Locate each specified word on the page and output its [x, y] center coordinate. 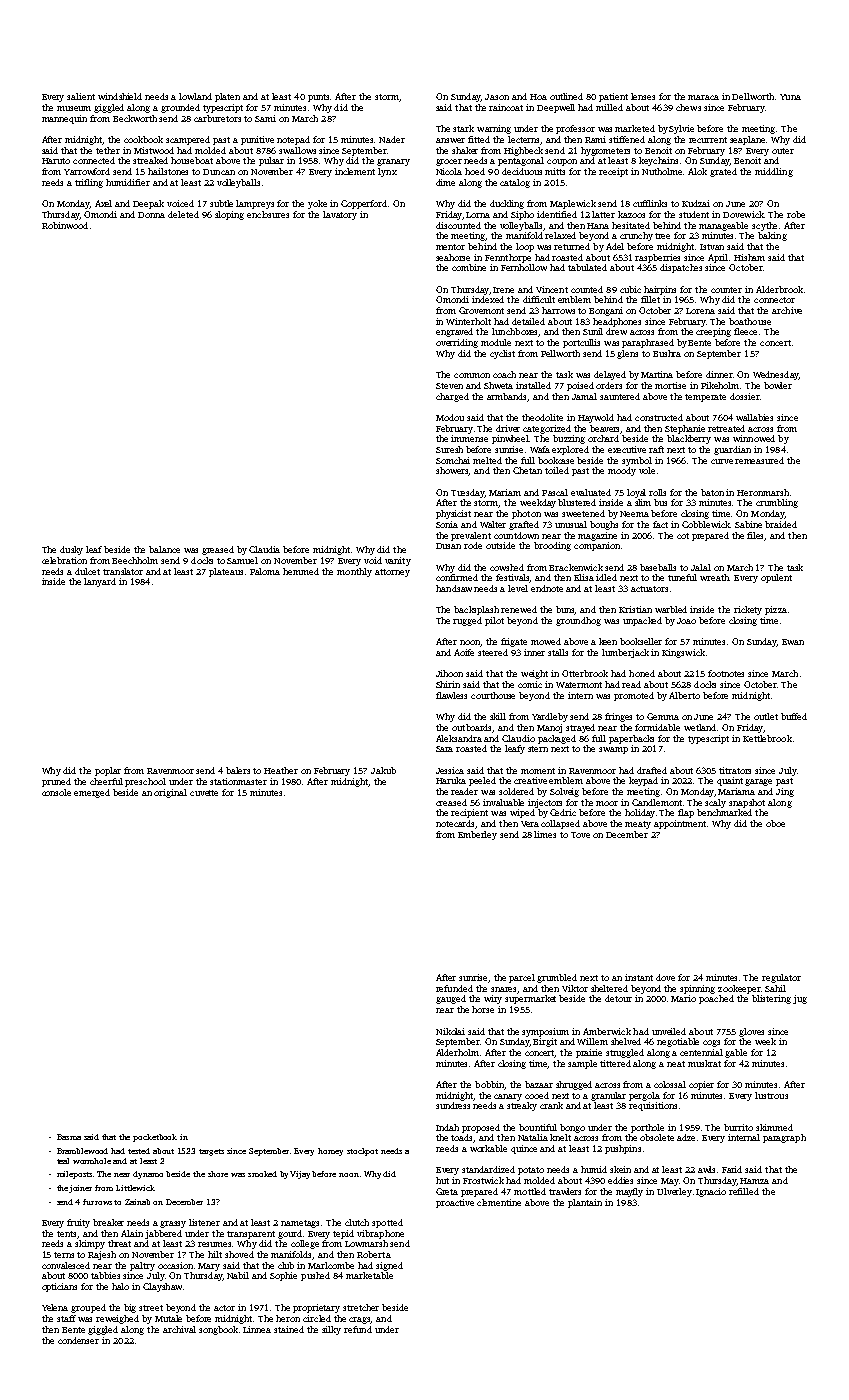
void [373, 560]
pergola [644, 1096]
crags [360, 1320]
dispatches [681, 268]
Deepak [148, 204]
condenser [78, 1340]
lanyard [100, 582]
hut [442, 1180]
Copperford [364, 204]
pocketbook [155, 1138]
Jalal [701, 567]
